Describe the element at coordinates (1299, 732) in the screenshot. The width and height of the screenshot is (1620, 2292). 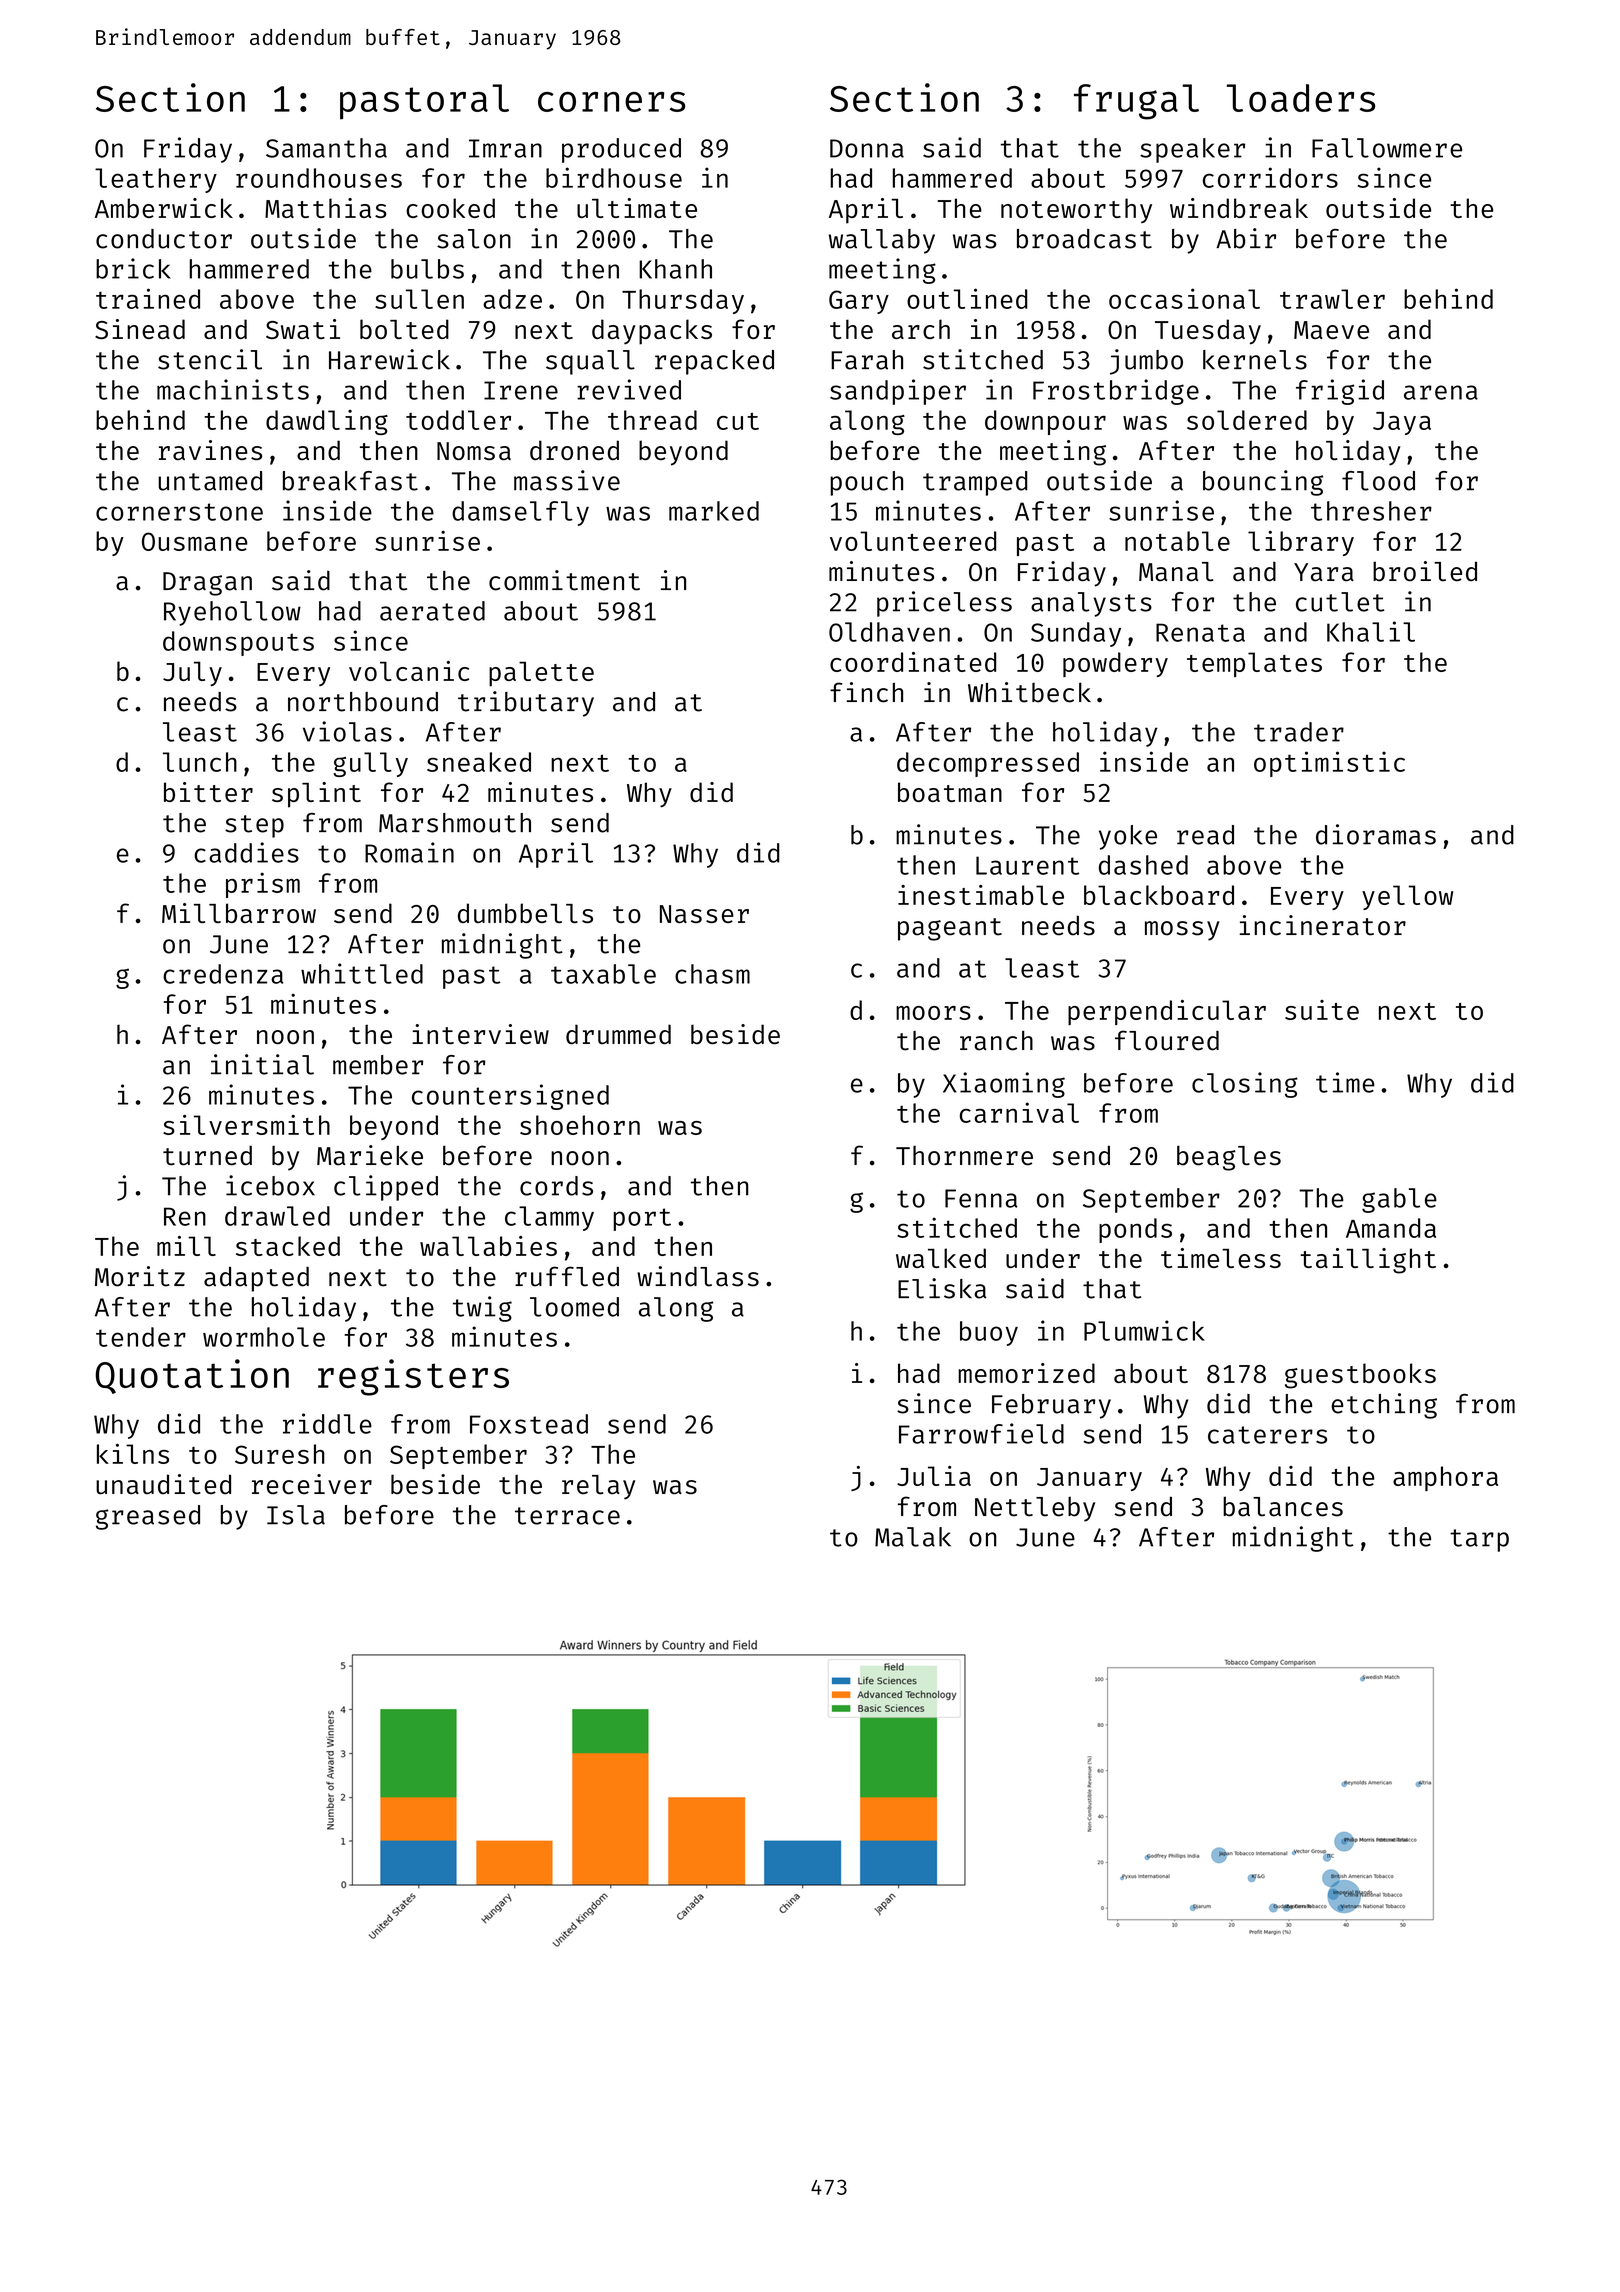
I see `trader` at that location.
